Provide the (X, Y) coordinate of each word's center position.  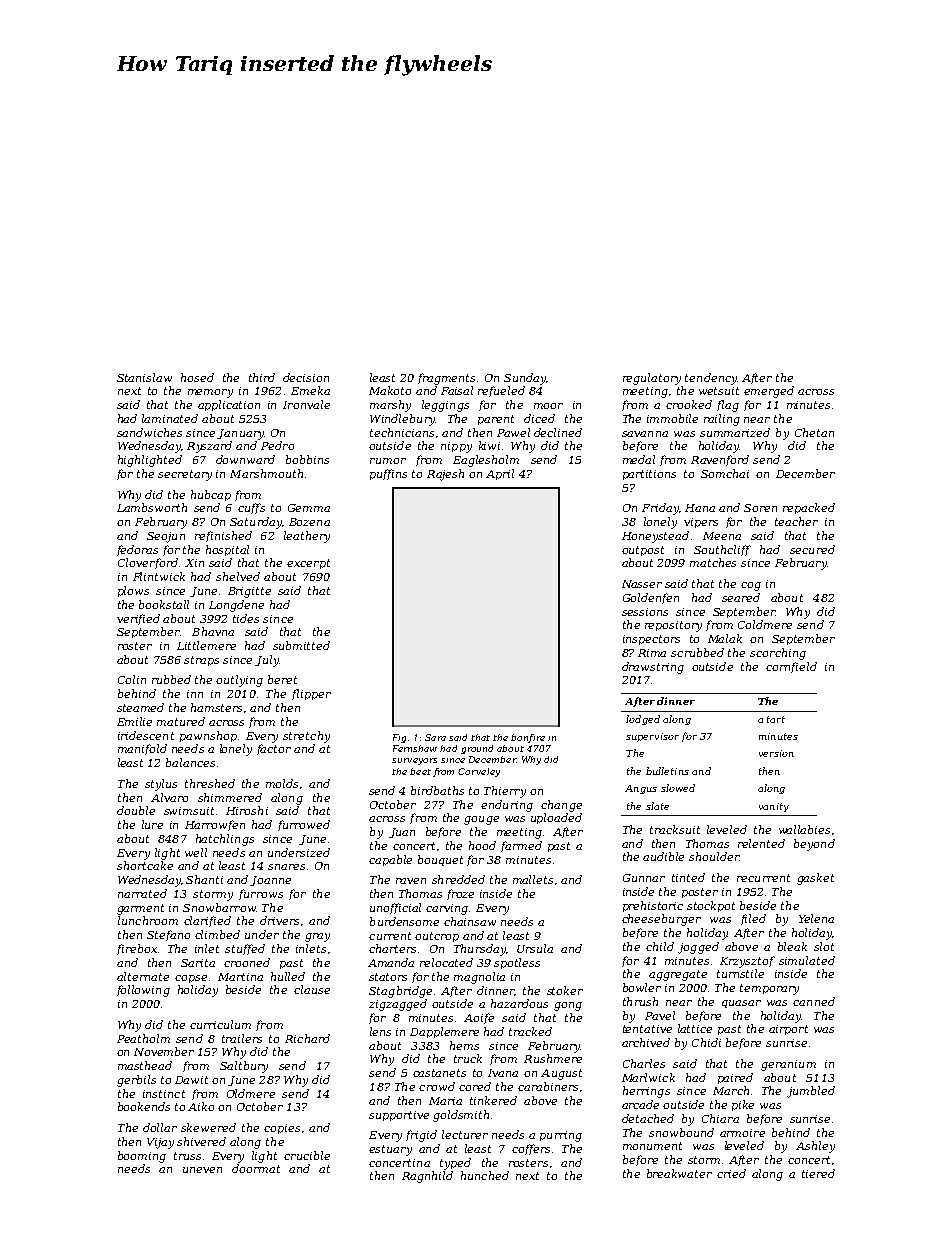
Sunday (525, 379)
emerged (769, 392)
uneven (202, 1170)
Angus (641, 789)
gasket (815, 879)
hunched (485, 1175)
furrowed (304, 825)
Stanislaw (144, 377)
